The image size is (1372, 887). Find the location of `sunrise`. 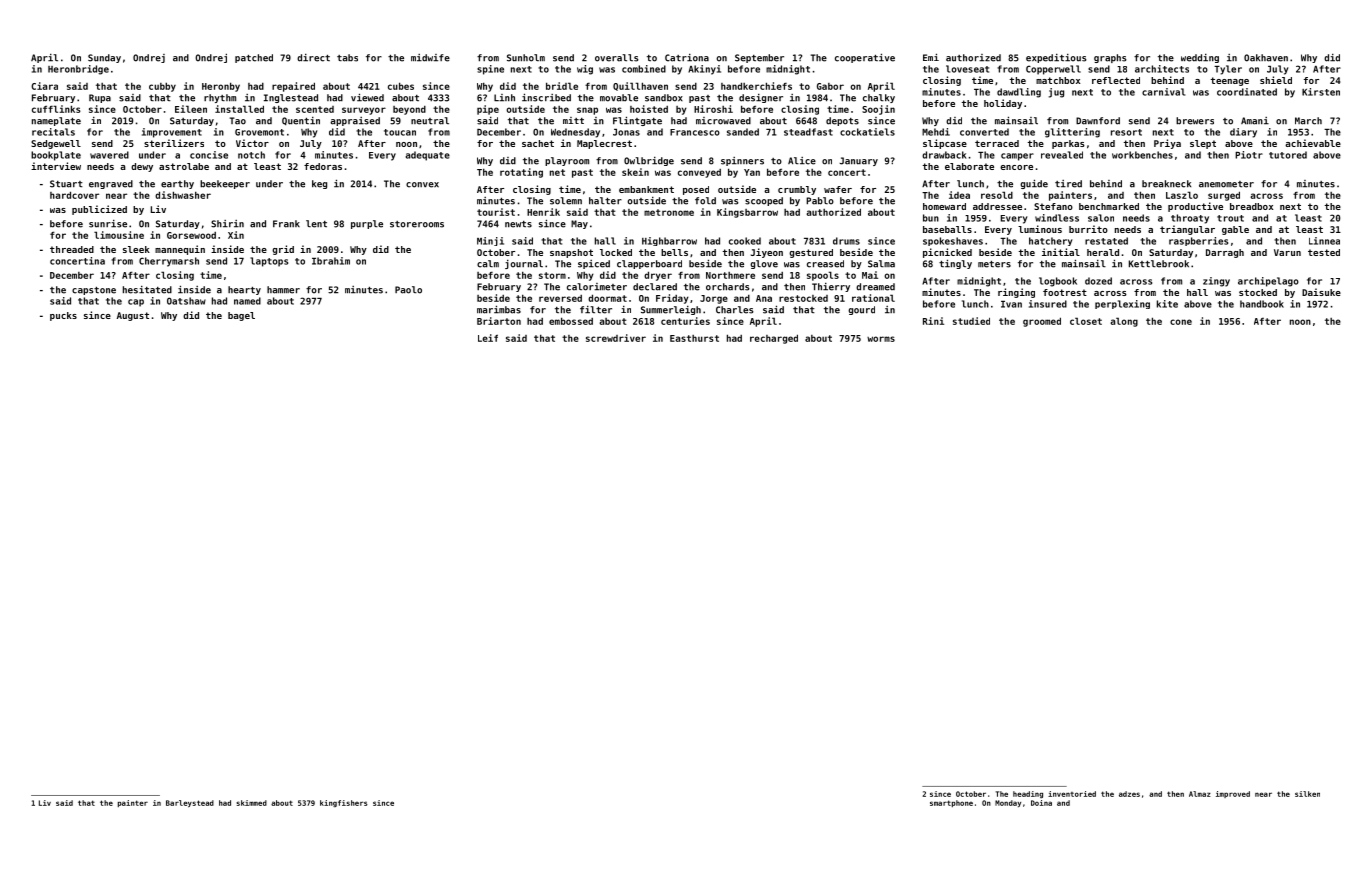

sunrise is located at coordinates (108, 224).
